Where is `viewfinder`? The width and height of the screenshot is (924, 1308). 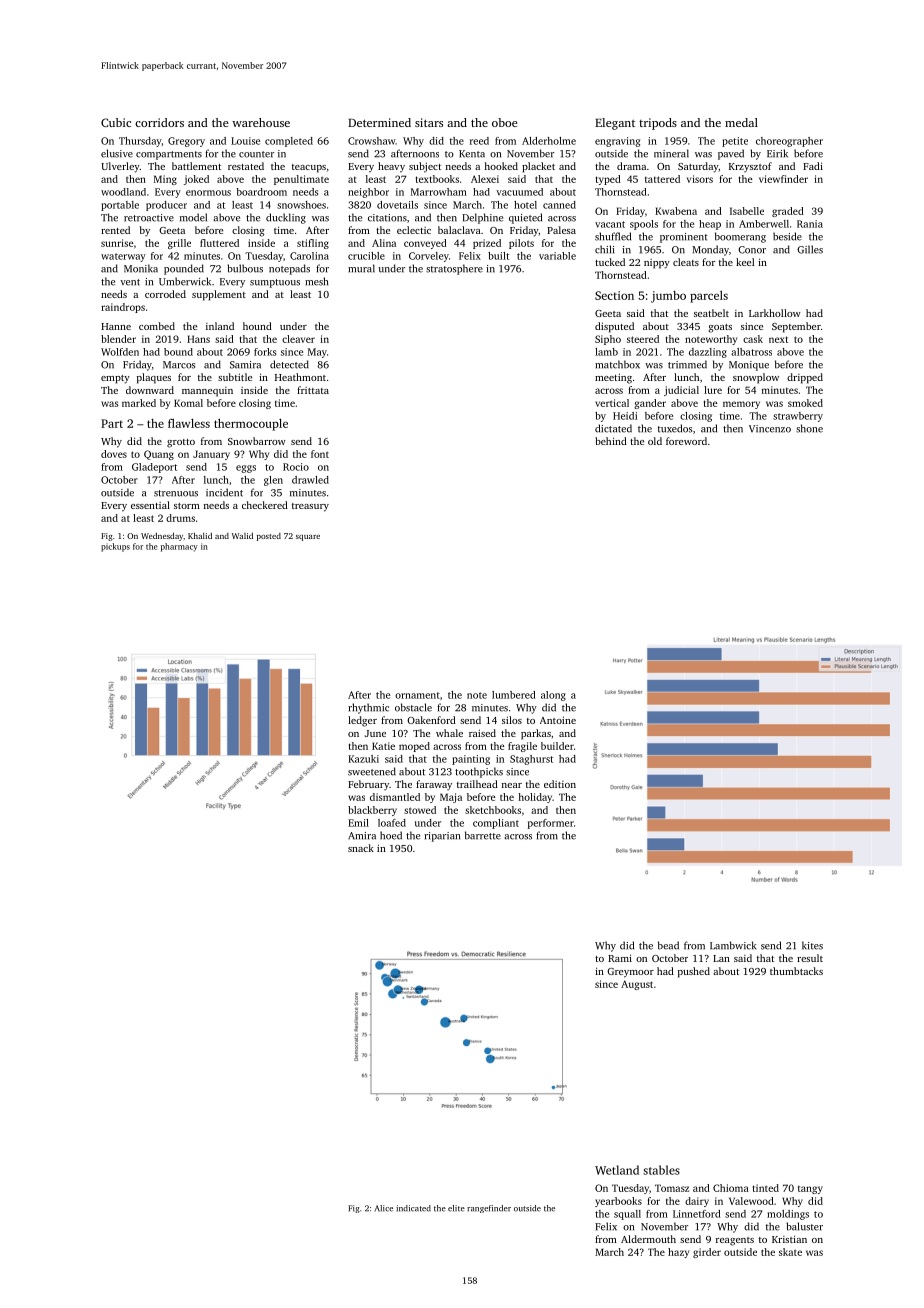 viewfinder is located at coordinates (783, 179).
